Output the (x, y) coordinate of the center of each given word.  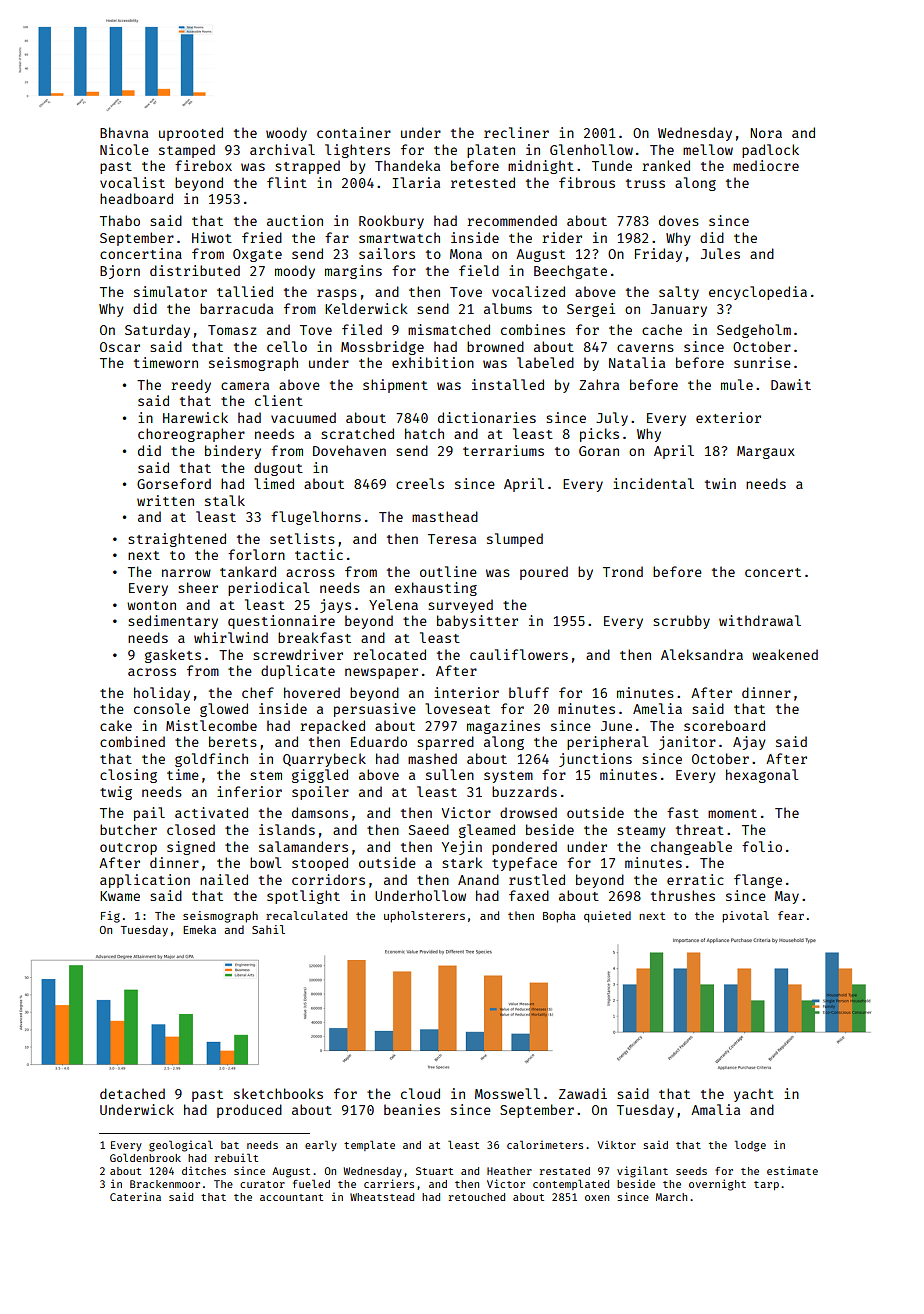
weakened (785, 654)
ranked (666, 165)
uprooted (191, 134)
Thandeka (407, 165)
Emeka (199, 929)
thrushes (683, 895)
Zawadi (583, 1093)
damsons (320, 812)
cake (116, 725)
